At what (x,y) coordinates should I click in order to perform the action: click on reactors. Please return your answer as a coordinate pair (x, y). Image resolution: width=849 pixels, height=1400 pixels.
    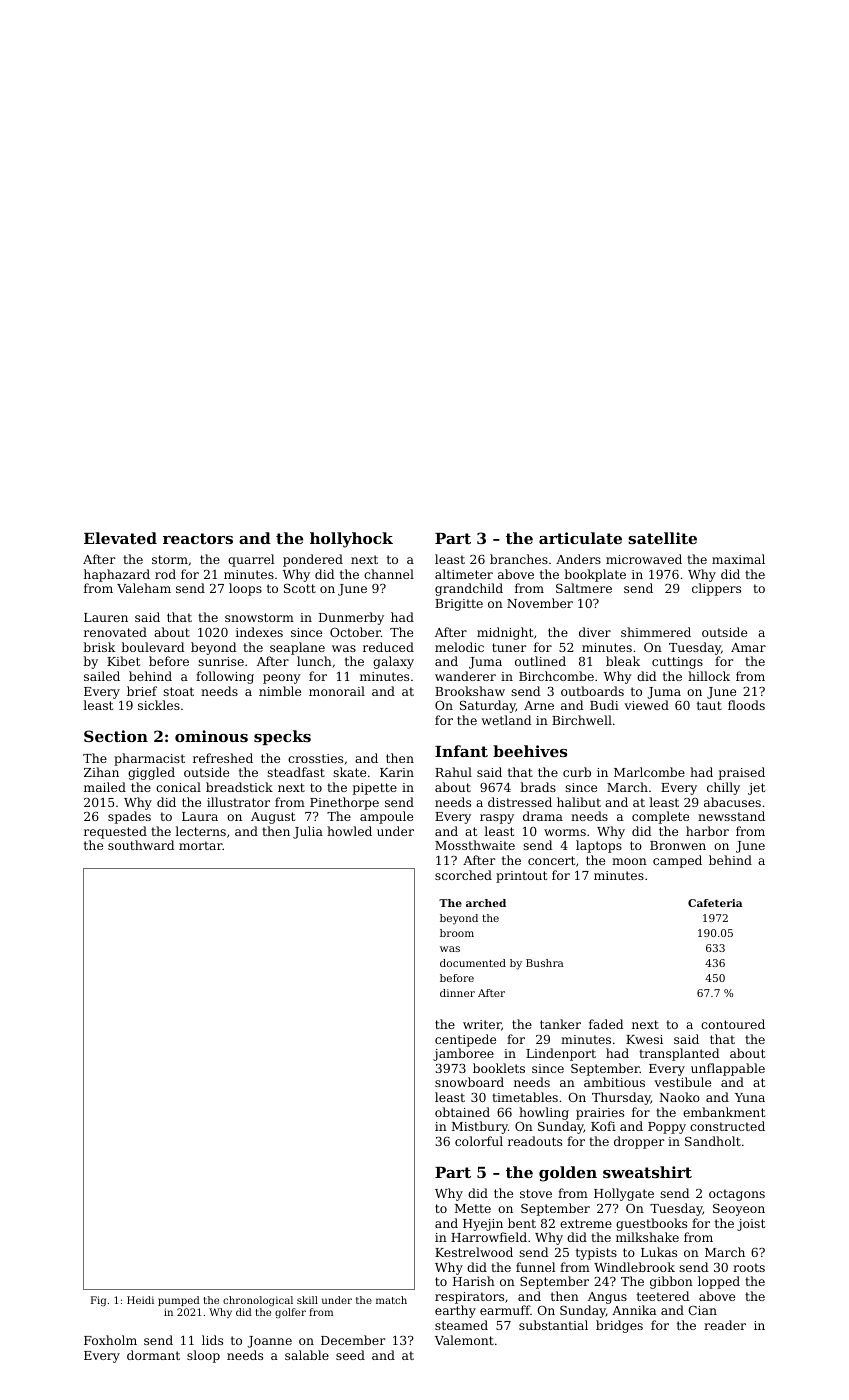
    Looking at the image, I should click on (198, 538).
